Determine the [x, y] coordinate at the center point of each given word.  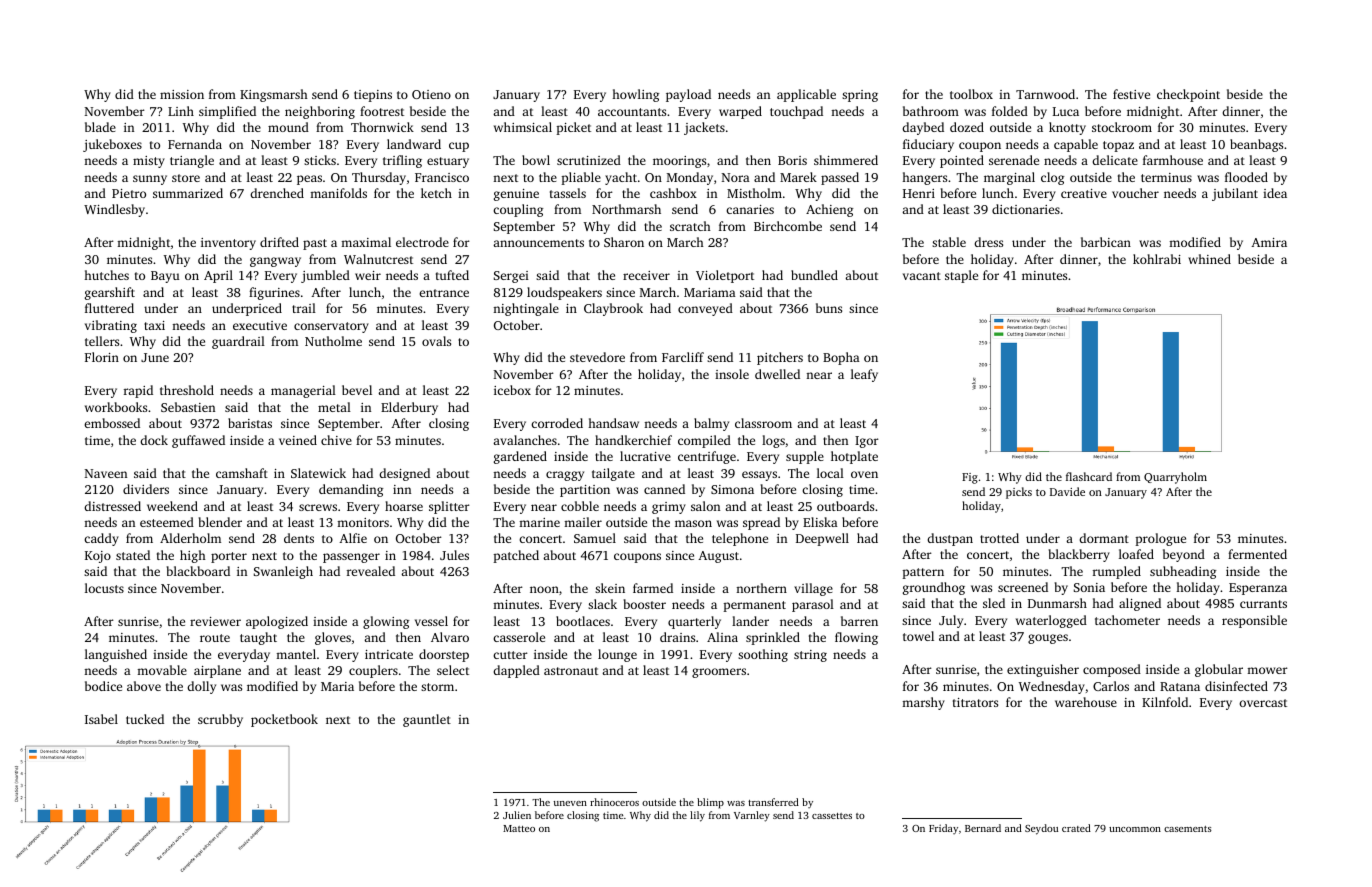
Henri [919, 193]
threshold [187, 390]
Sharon [624, 242]
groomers [719, 673]
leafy [864, 375]
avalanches [525, 440]
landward [414, 144]
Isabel [101, 719]
